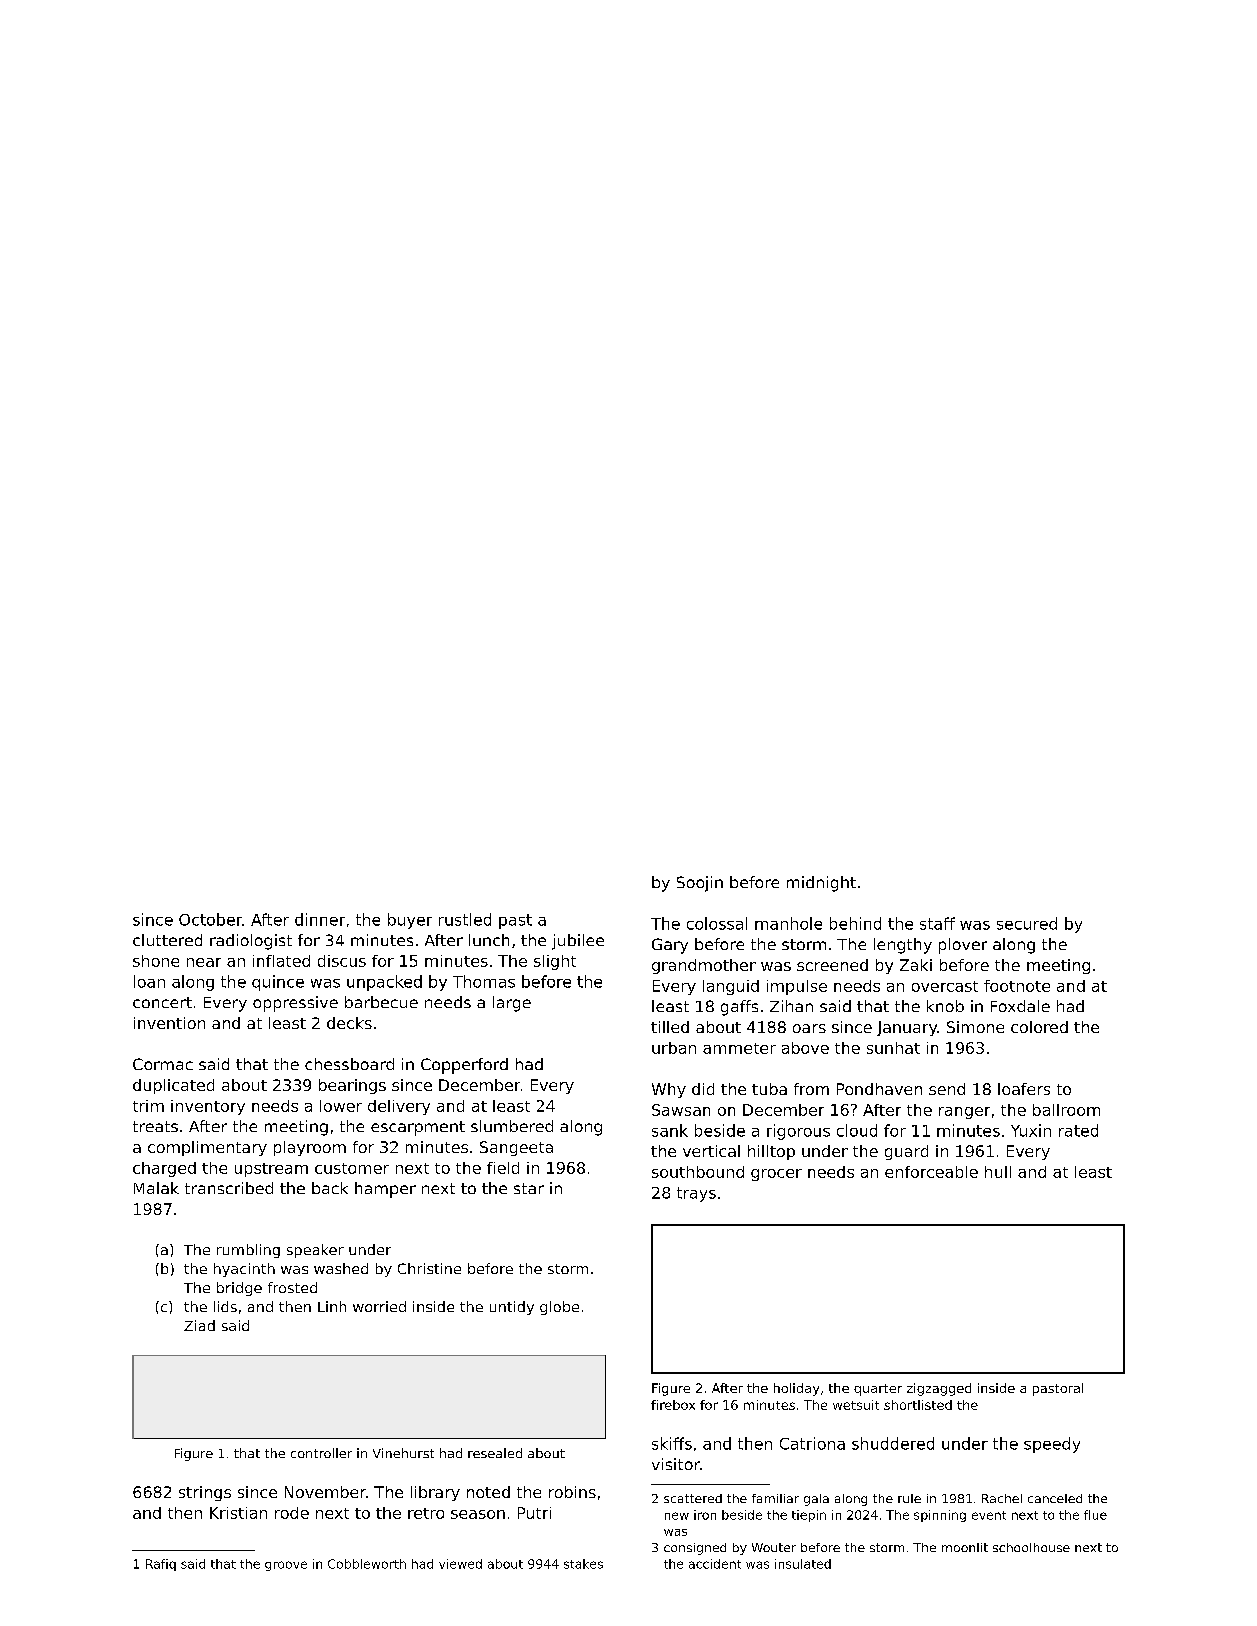 This image has width=1257, height=1626. What do you see at coordinates (210, 919) in the image?
I see `October` at bounding box center [210, 919].
